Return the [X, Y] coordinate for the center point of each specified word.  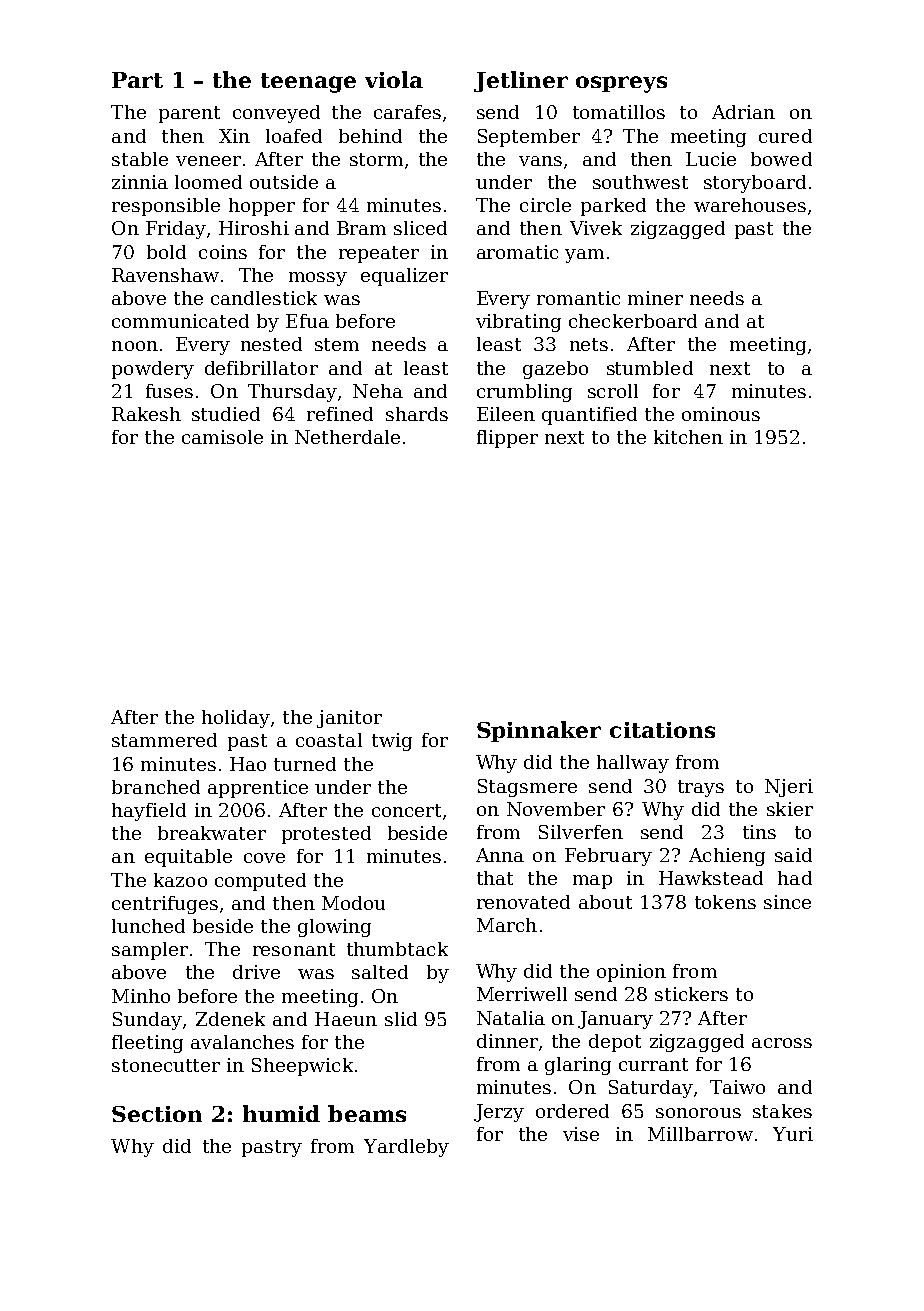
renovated [523, 902]
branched [156, 787]
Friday [176, 230]
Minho [141, 996]
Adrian [743, 112]
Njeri [789, 788]
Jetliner [521, 81]
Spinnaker [539, 731]
